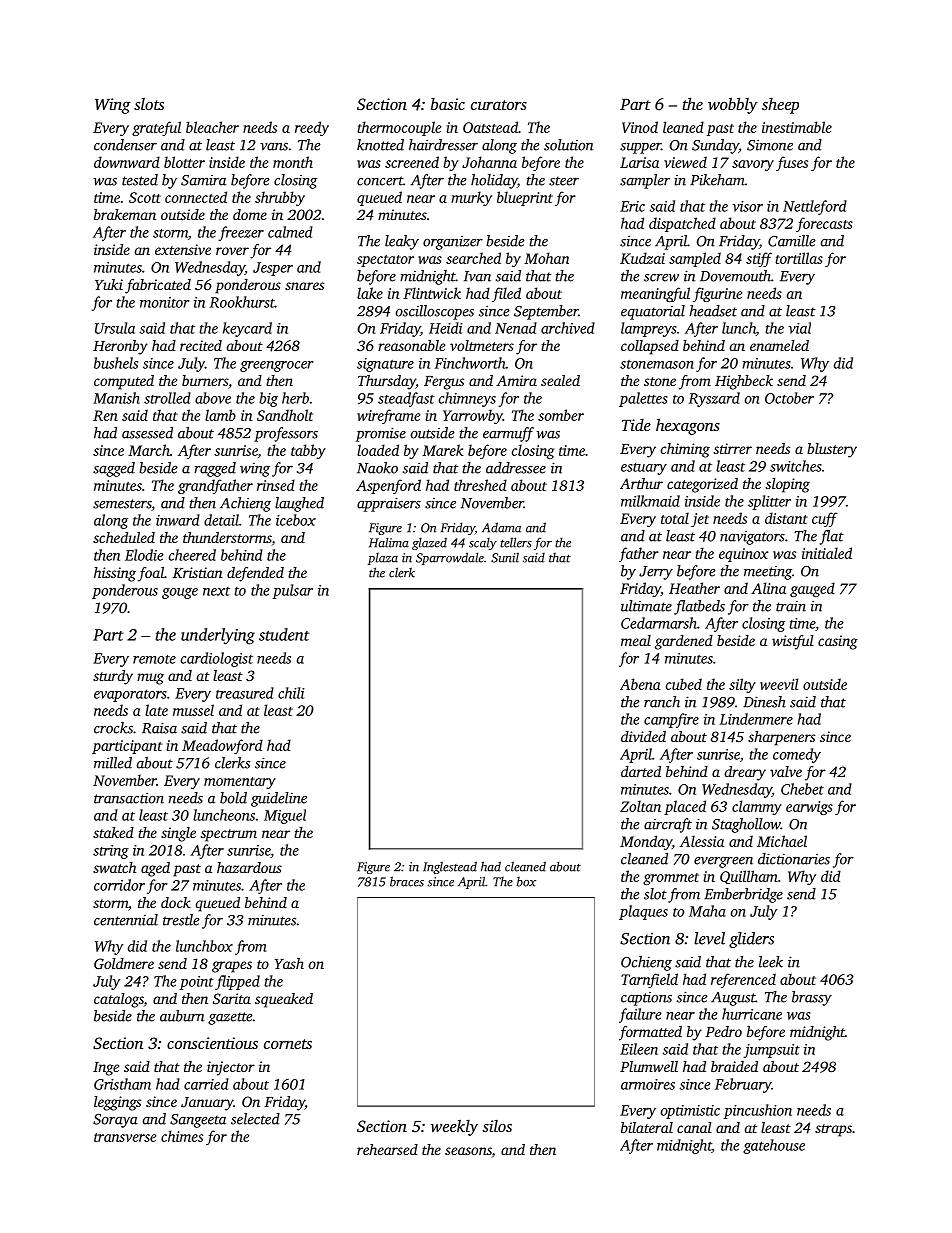 The width and height of the screenshot is (952, 1233). What do you see at coordinates (444, 383) in the screenshot?
I see `Fergus` at bounding box center [444, 383].
